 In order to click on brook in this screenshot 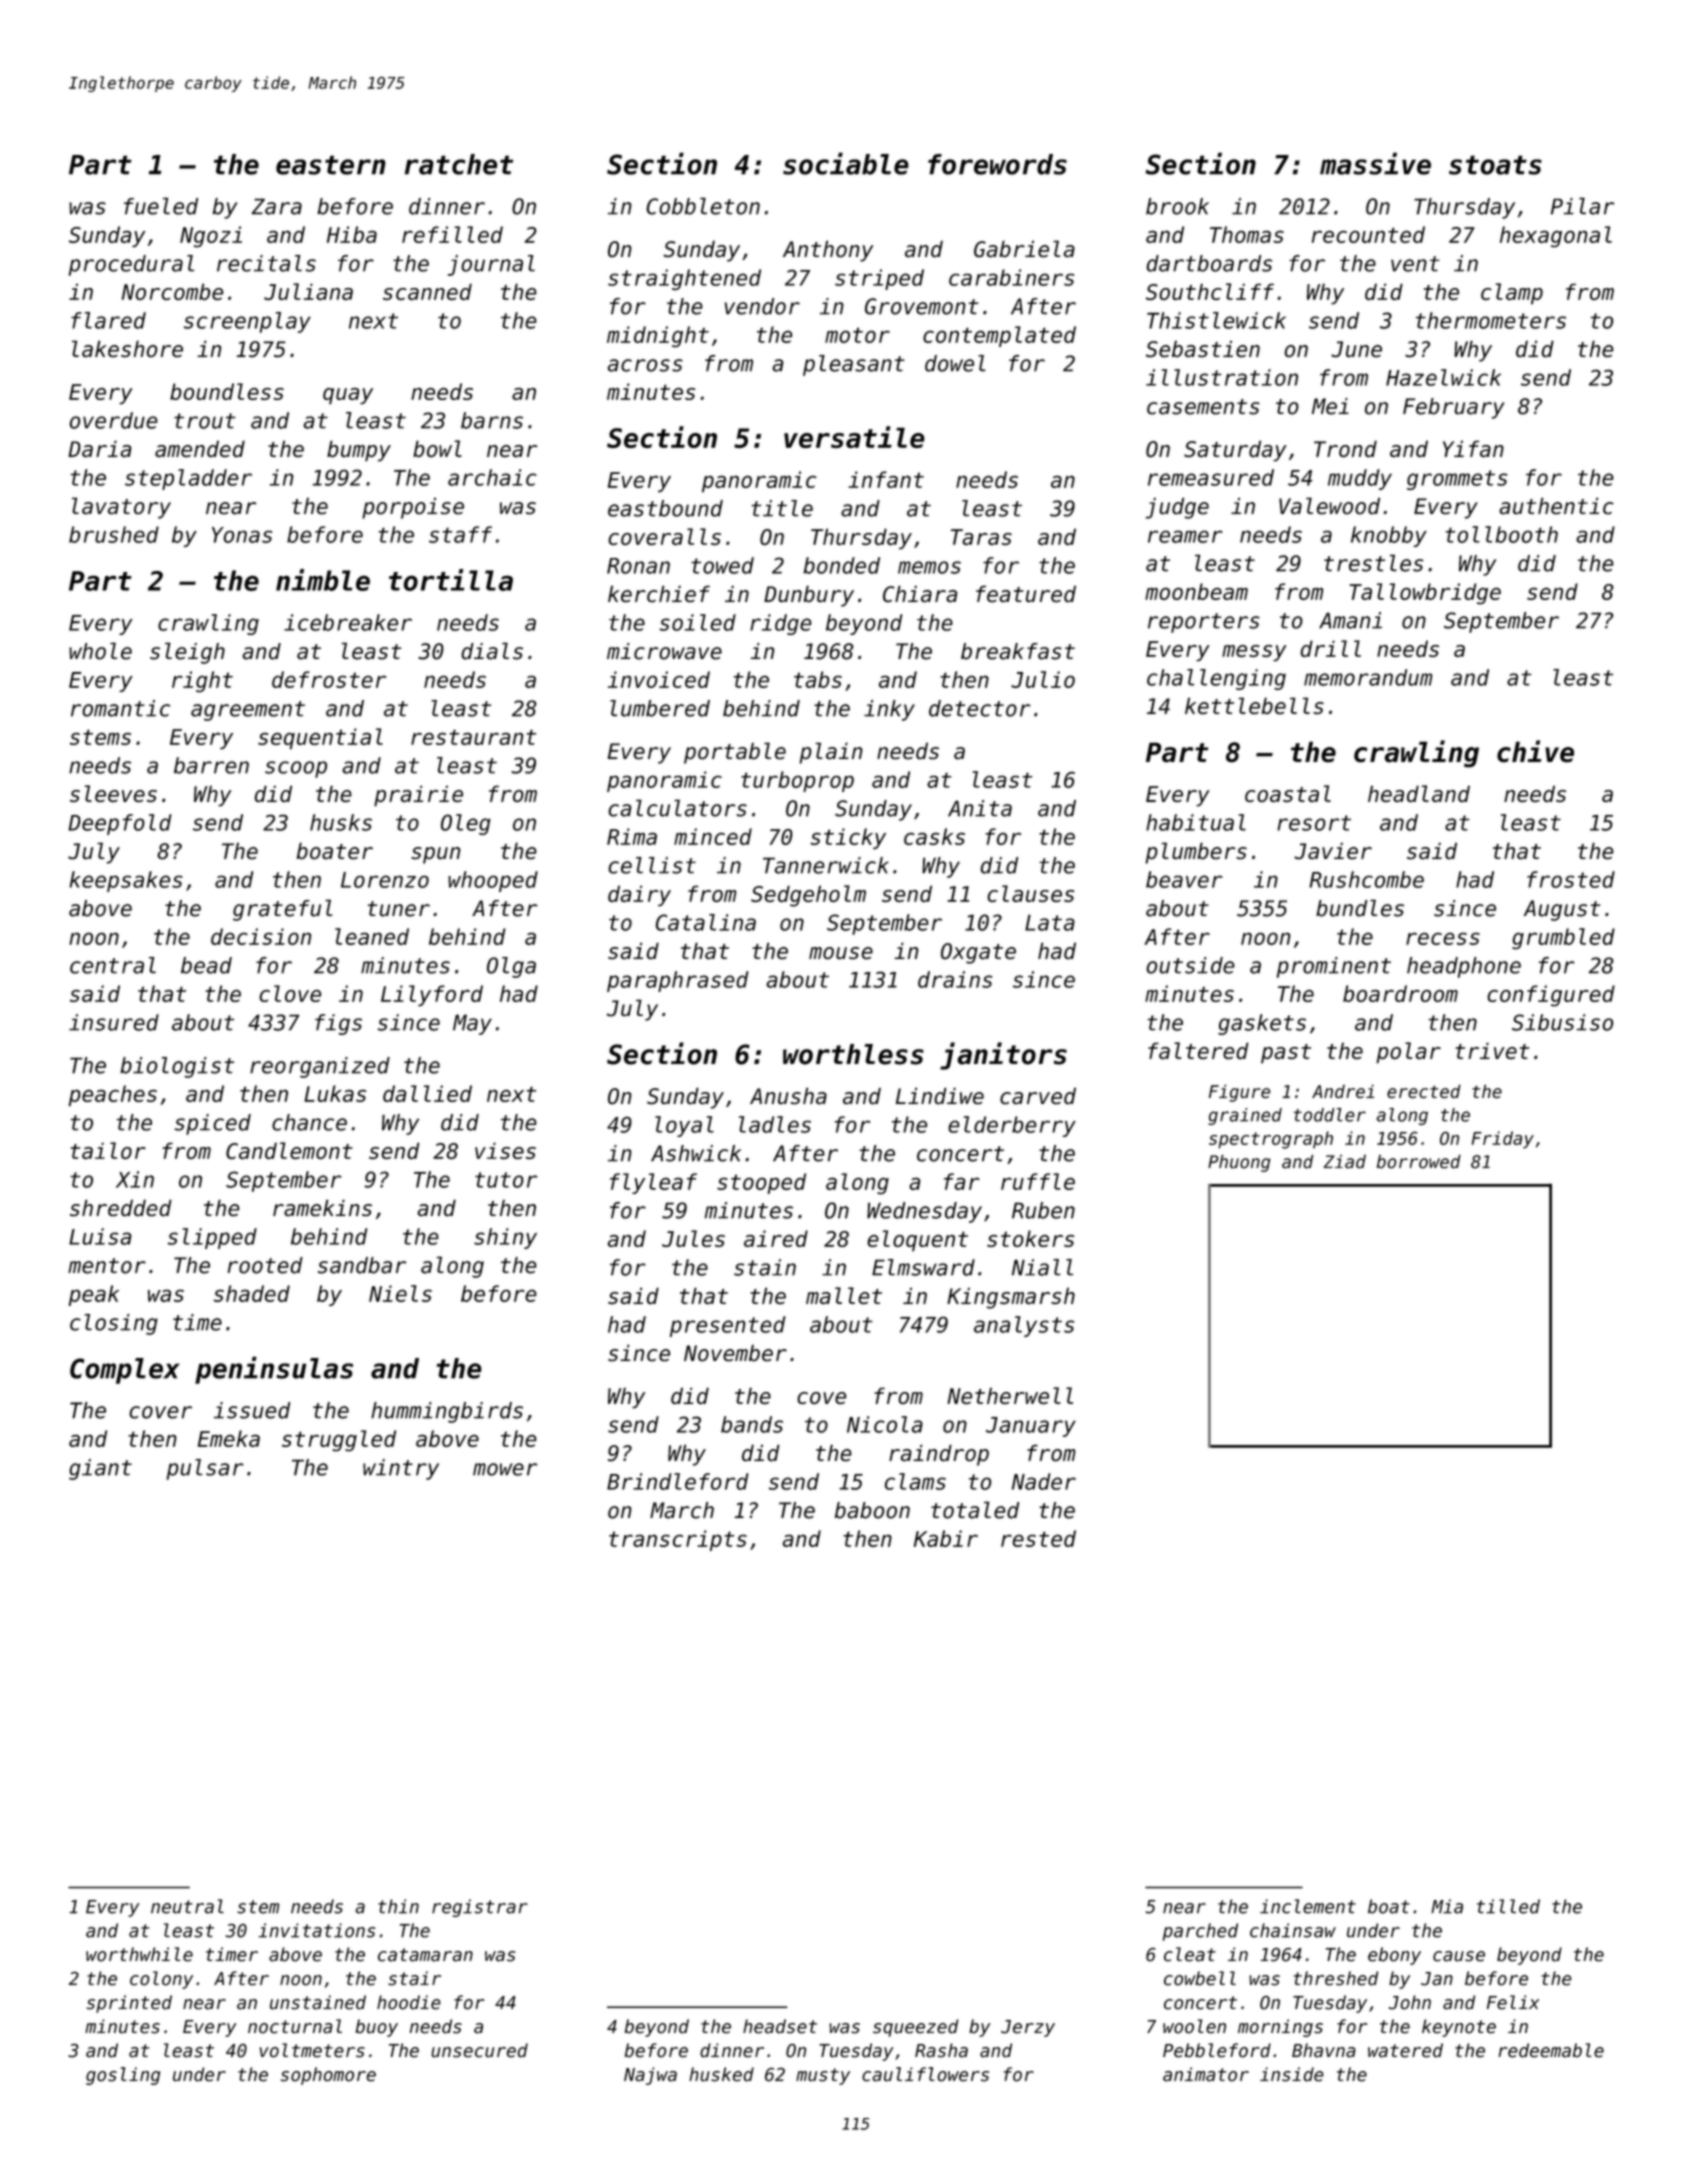, I will do `click(1177, 206)`.
